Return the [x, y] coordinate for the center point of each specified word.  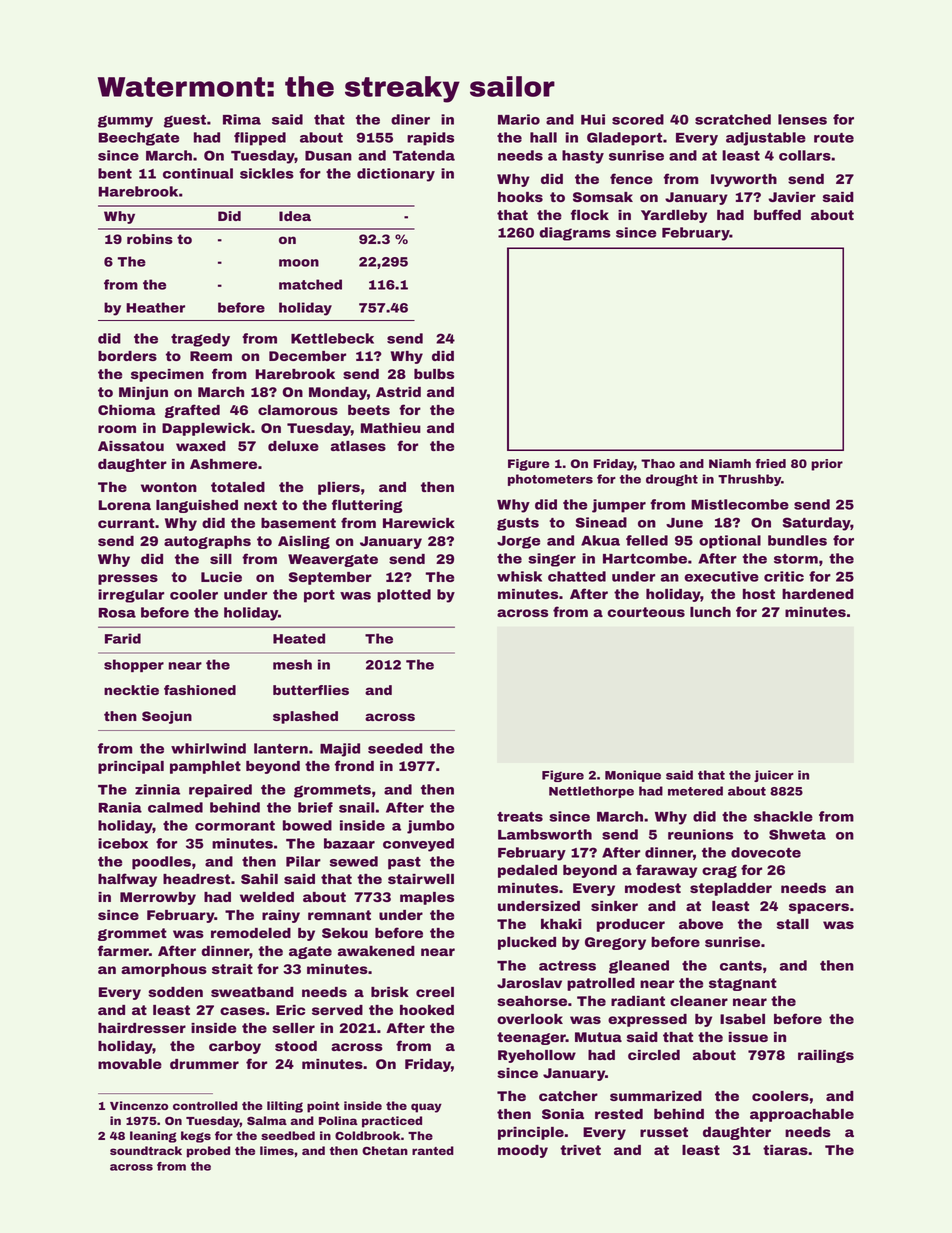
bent [115, 173]
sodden [175, 992]
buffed [777, 214]
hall [543, 137]
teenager [531, 1038]
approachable [802, 1115]
